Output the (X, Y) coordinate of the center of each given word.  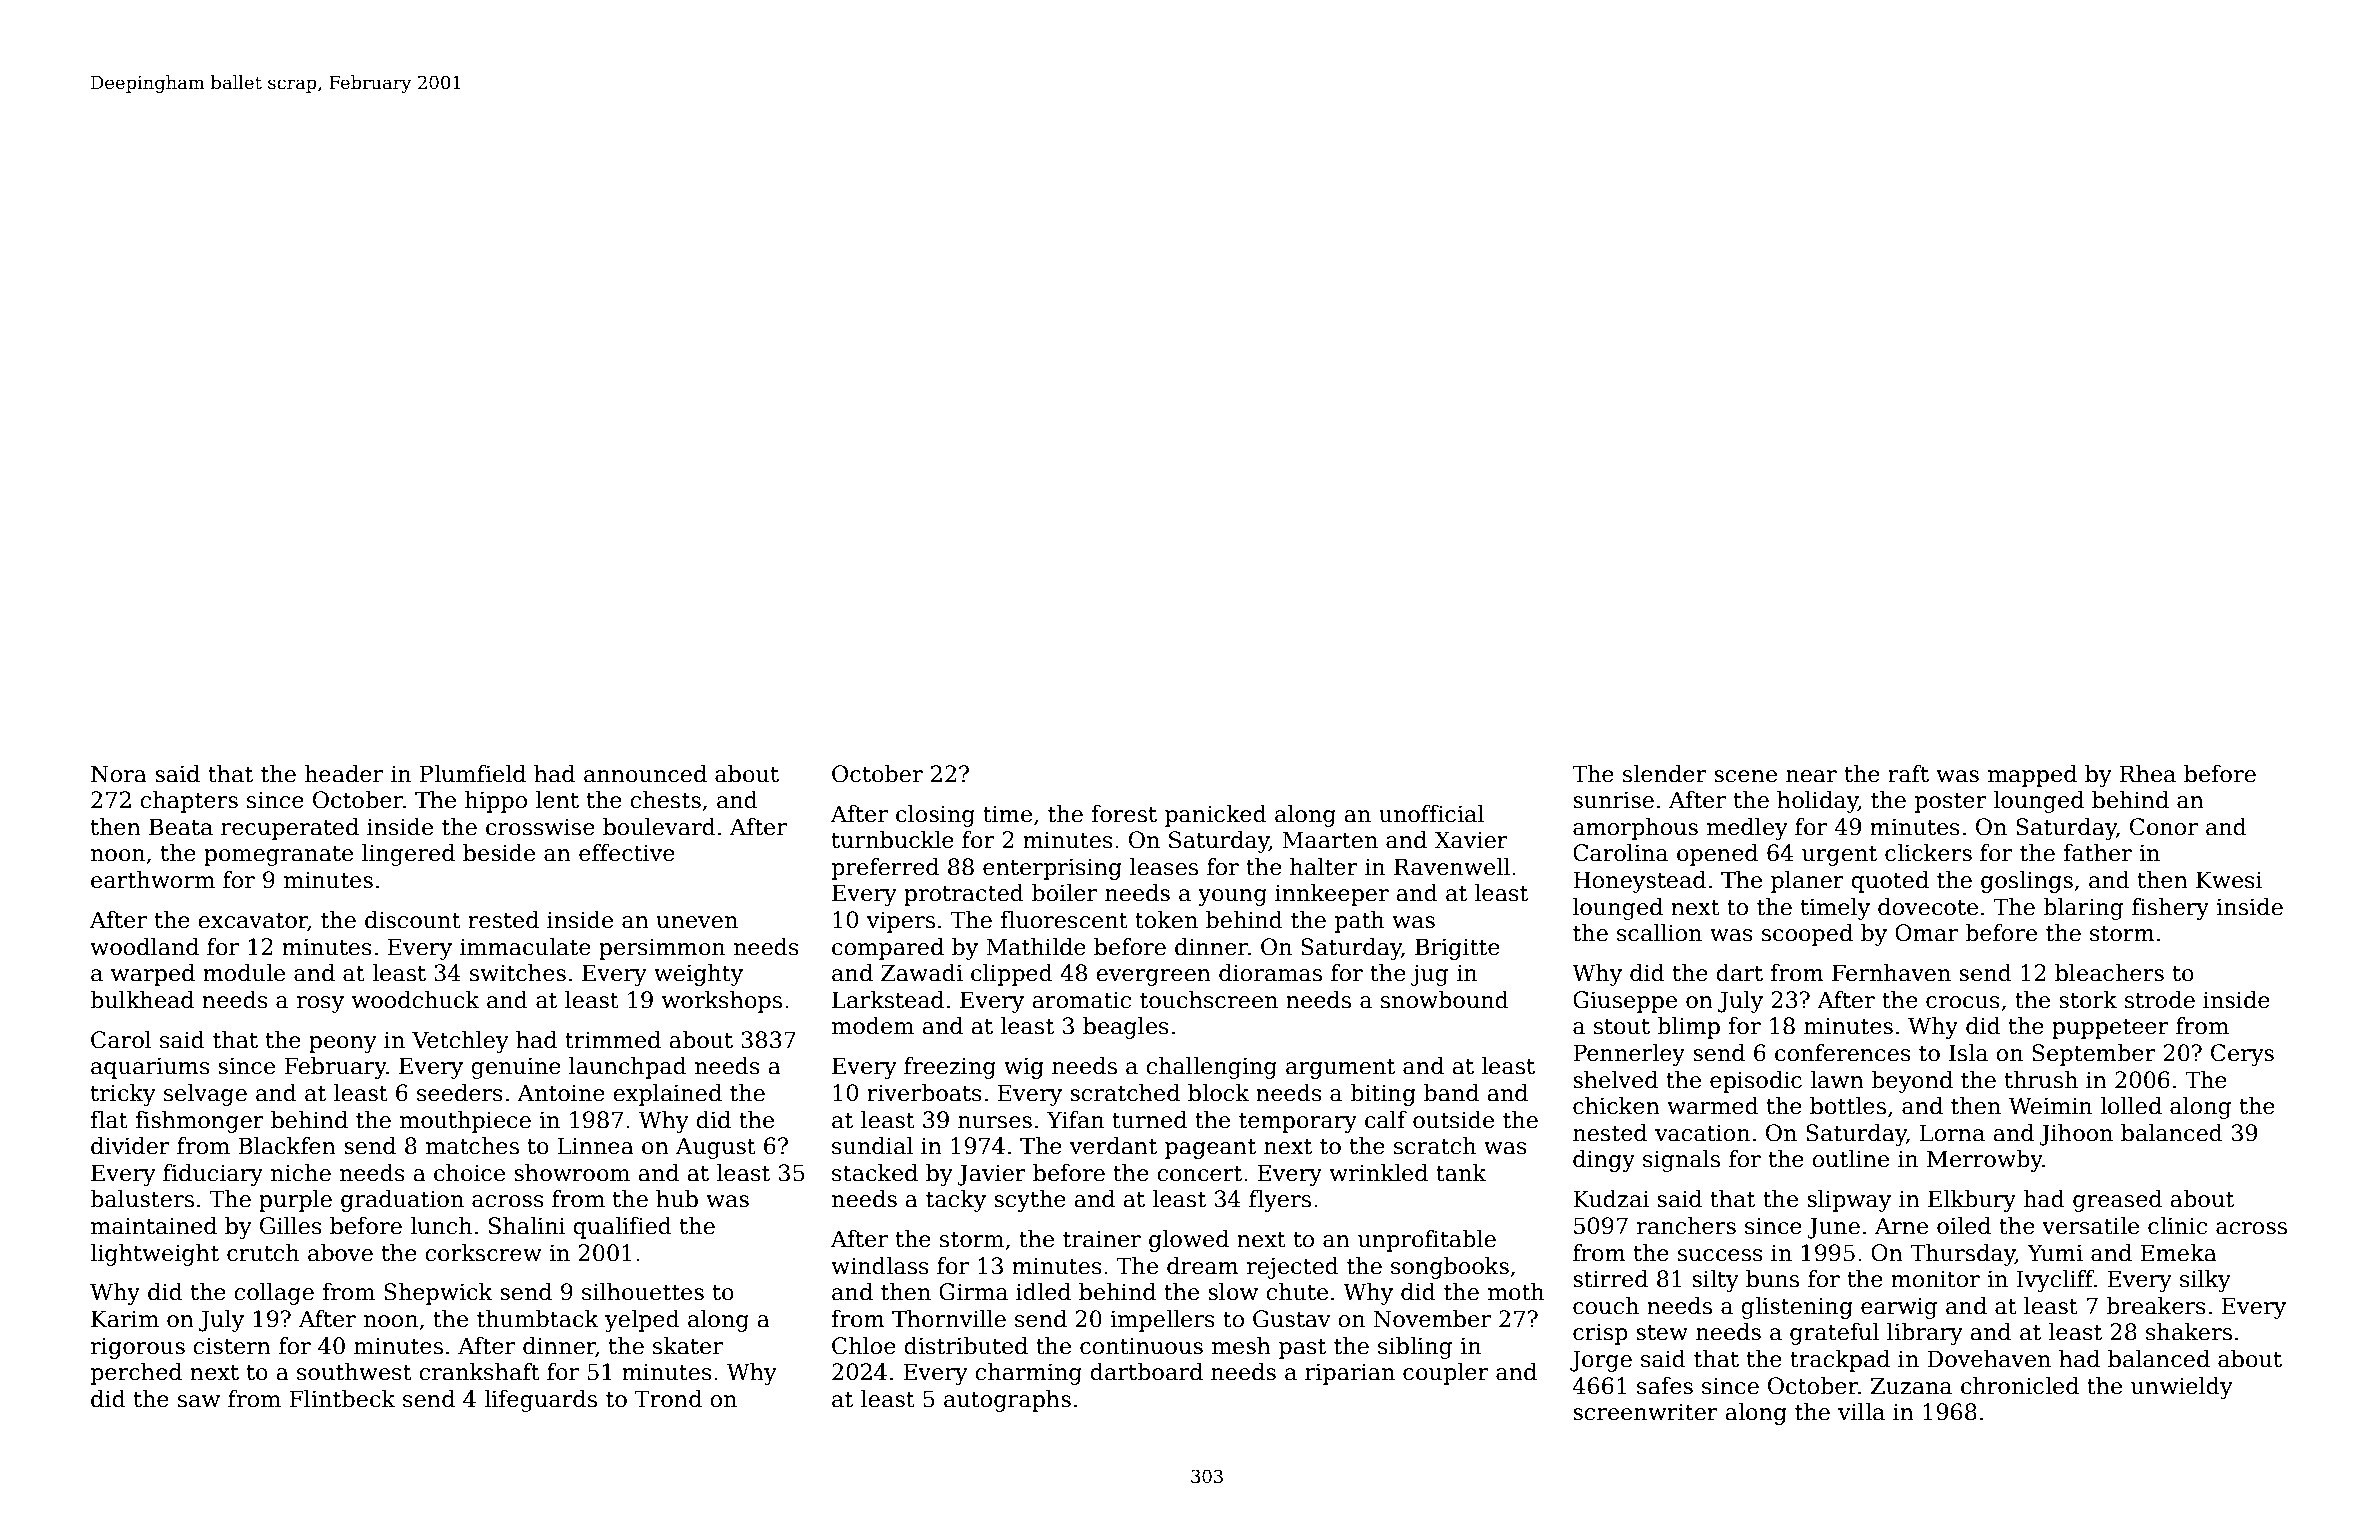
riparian (1350, 1374)
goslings (2027, 882)
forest (1124, 814)
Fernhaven (1891, 973)
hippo (496, 802)
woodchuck (415, 1000)
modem (873, 1026)
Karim (125, 1319)
